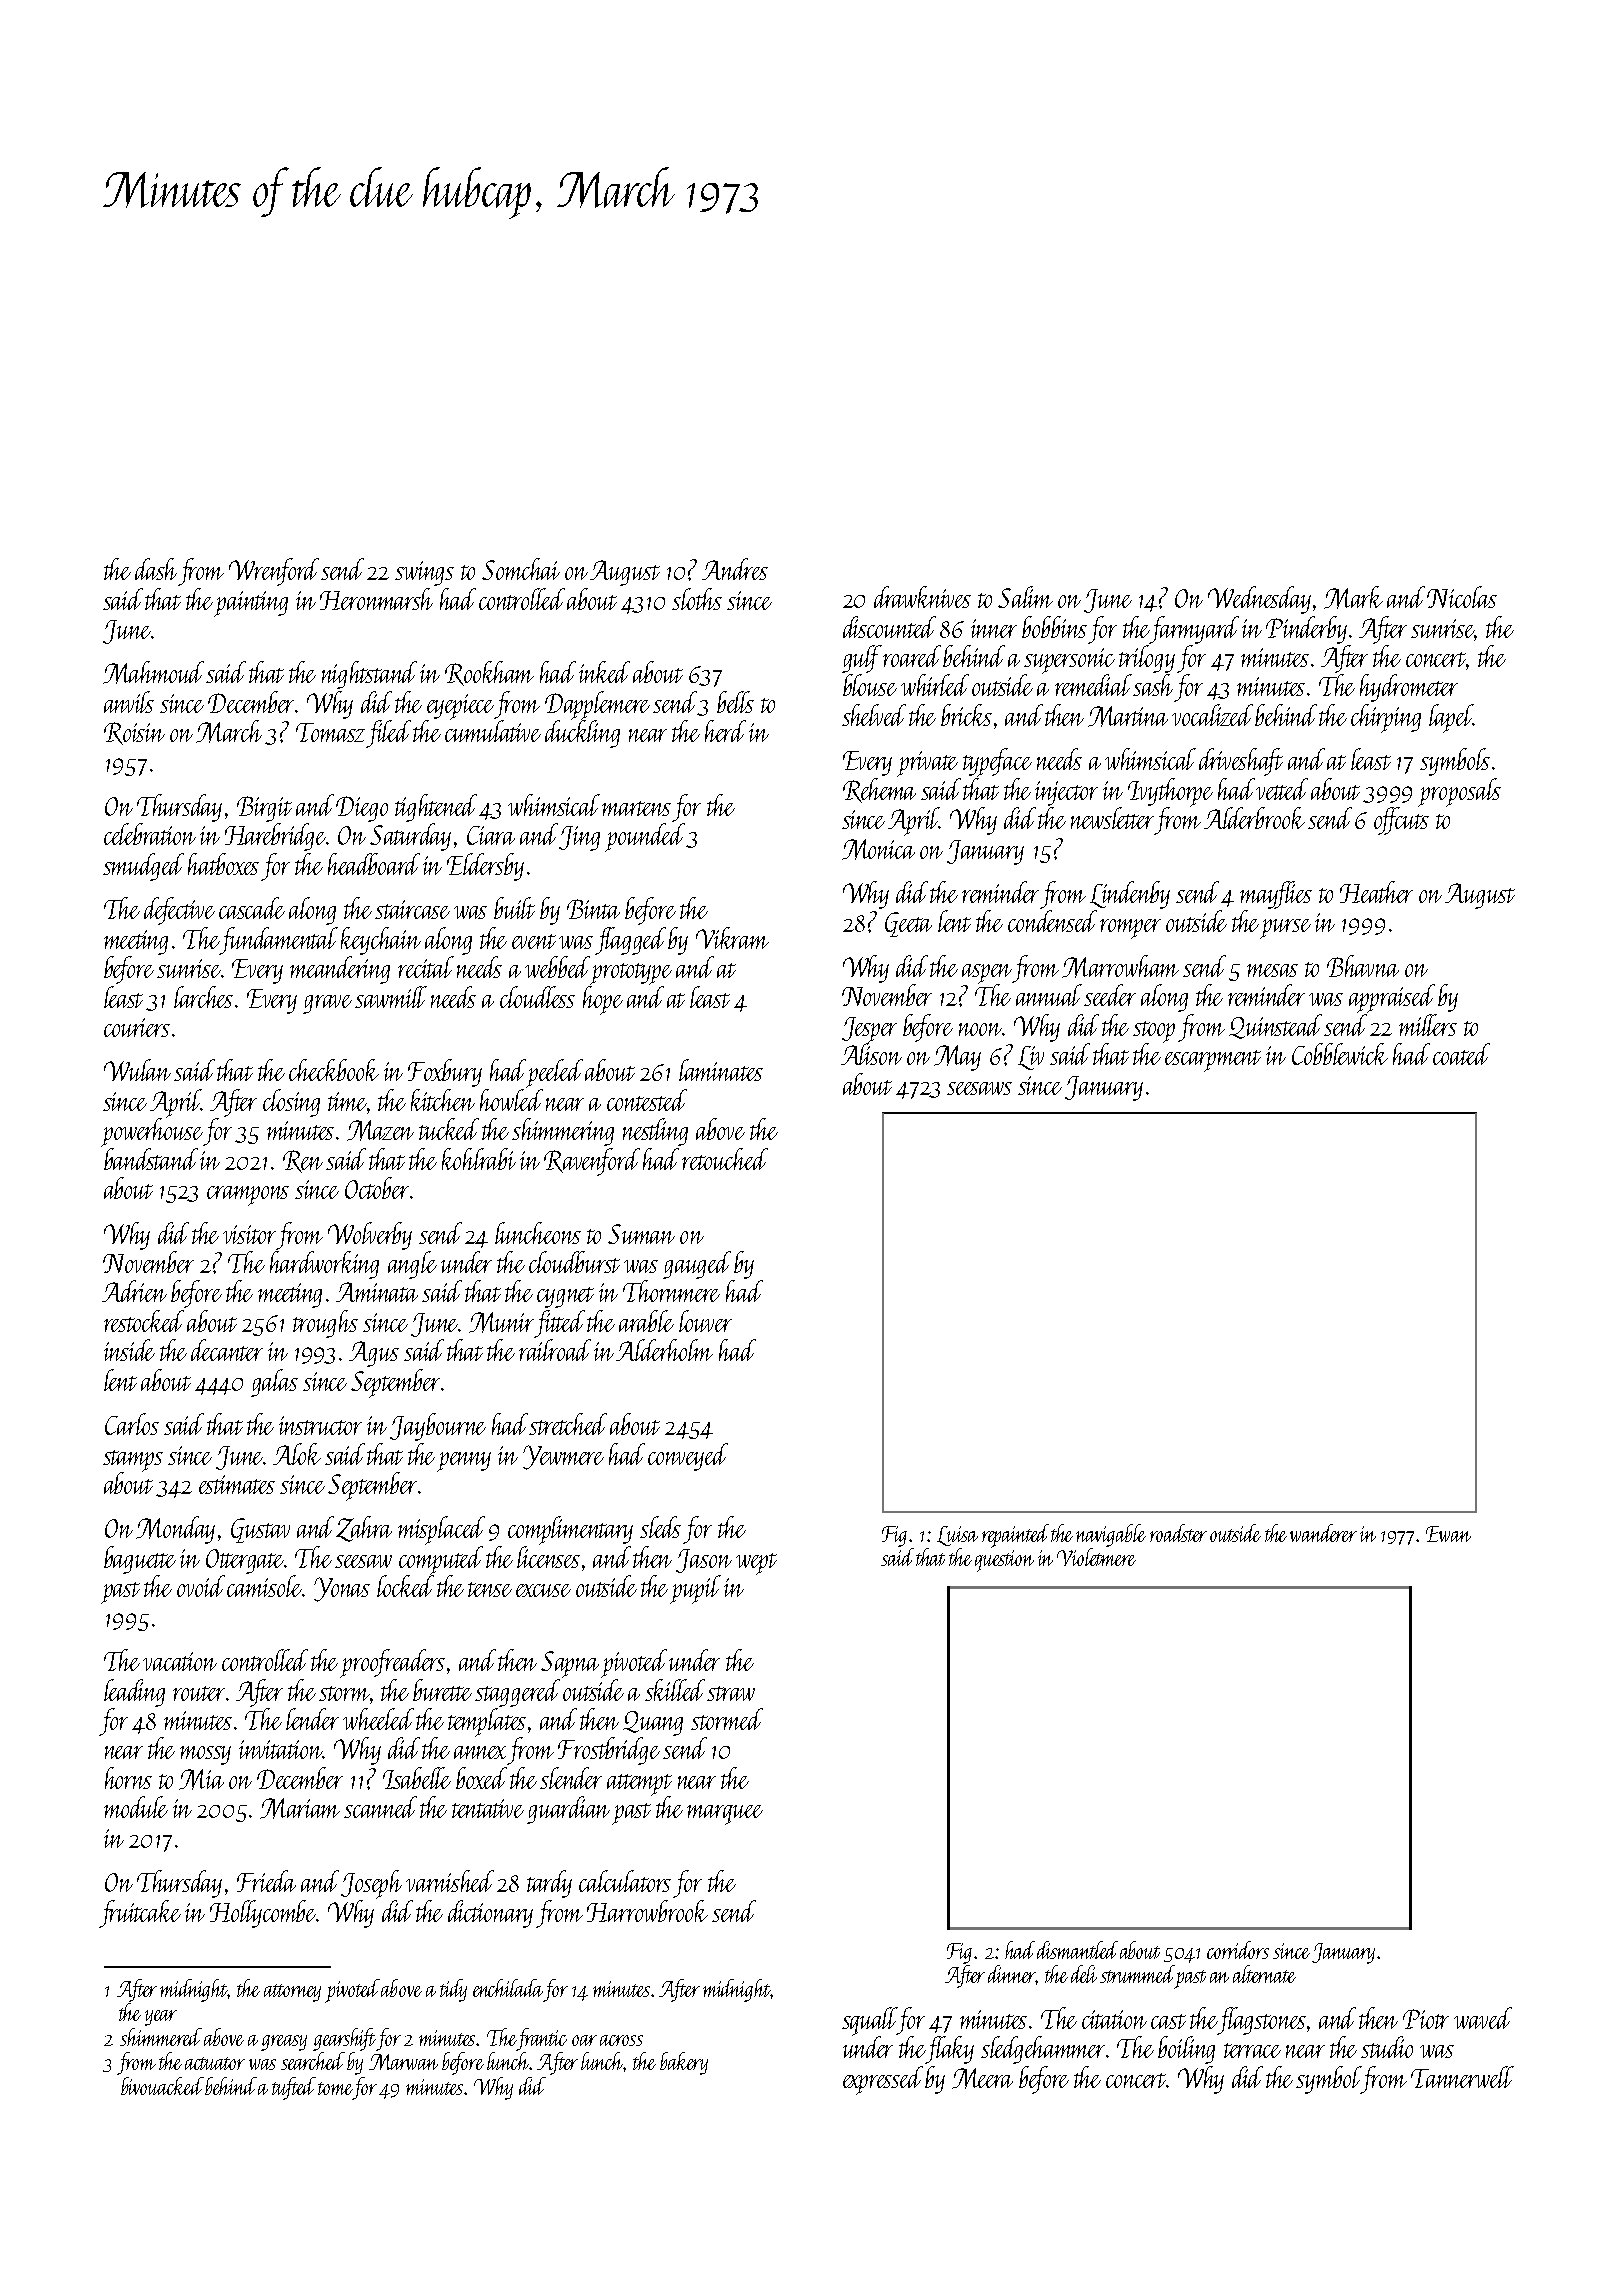 The width and height of the screenshot is (1620, 2292). Describe the element at coordinates (140, 1914) in the screenshot. I see `fruitcake` at that location.
